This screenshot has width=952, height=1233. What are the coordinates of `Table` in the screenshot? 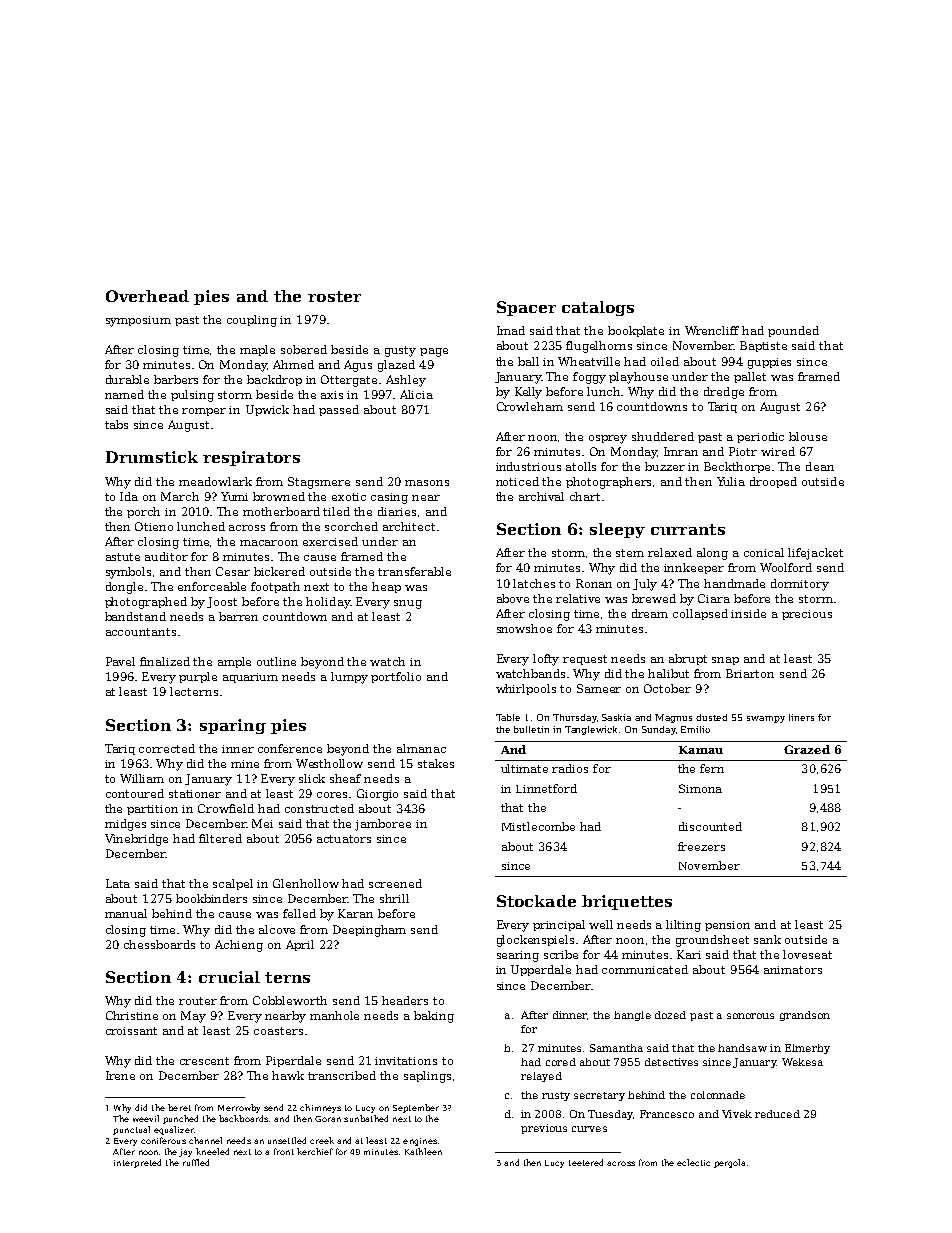 It's located at (508, 717).
